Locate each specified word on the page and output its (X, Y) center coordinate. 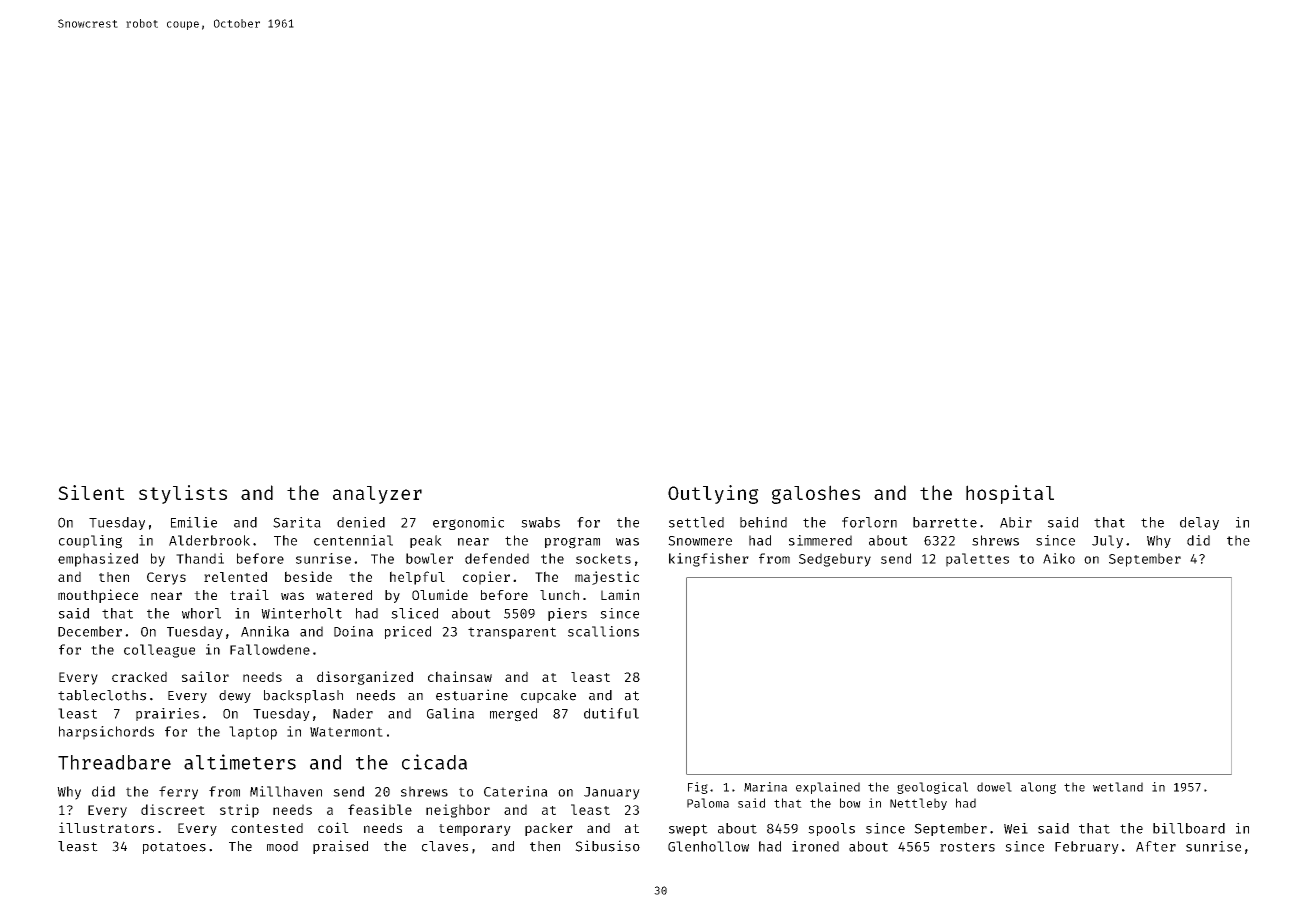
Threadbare (114, 762)
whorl (201, 613)
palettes (977, 560)
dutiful (611, 713)
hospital (1010, 494)
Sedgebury (835, 560)
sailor (205, 676)
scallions (603, 631)
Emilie (194, 522)
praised (340, 847)
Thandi (200, 558)
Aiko (1059, 558)
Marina (765, 787)
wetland (1118, 787)
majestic (607, 578)
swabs (540, 522)
